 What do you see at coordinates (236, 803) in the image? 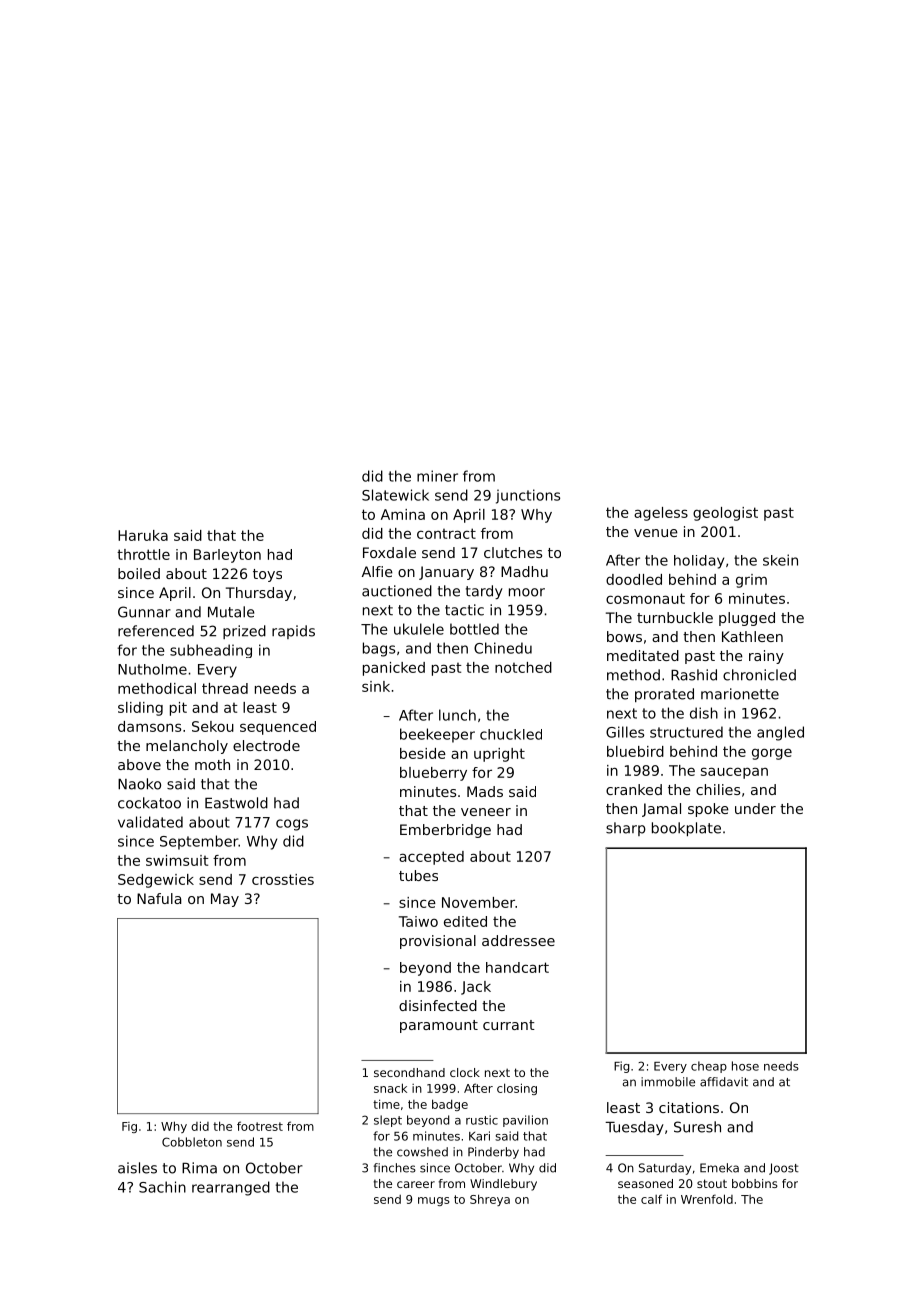
I see `Eastwold` at bounding box center [236, 803].
